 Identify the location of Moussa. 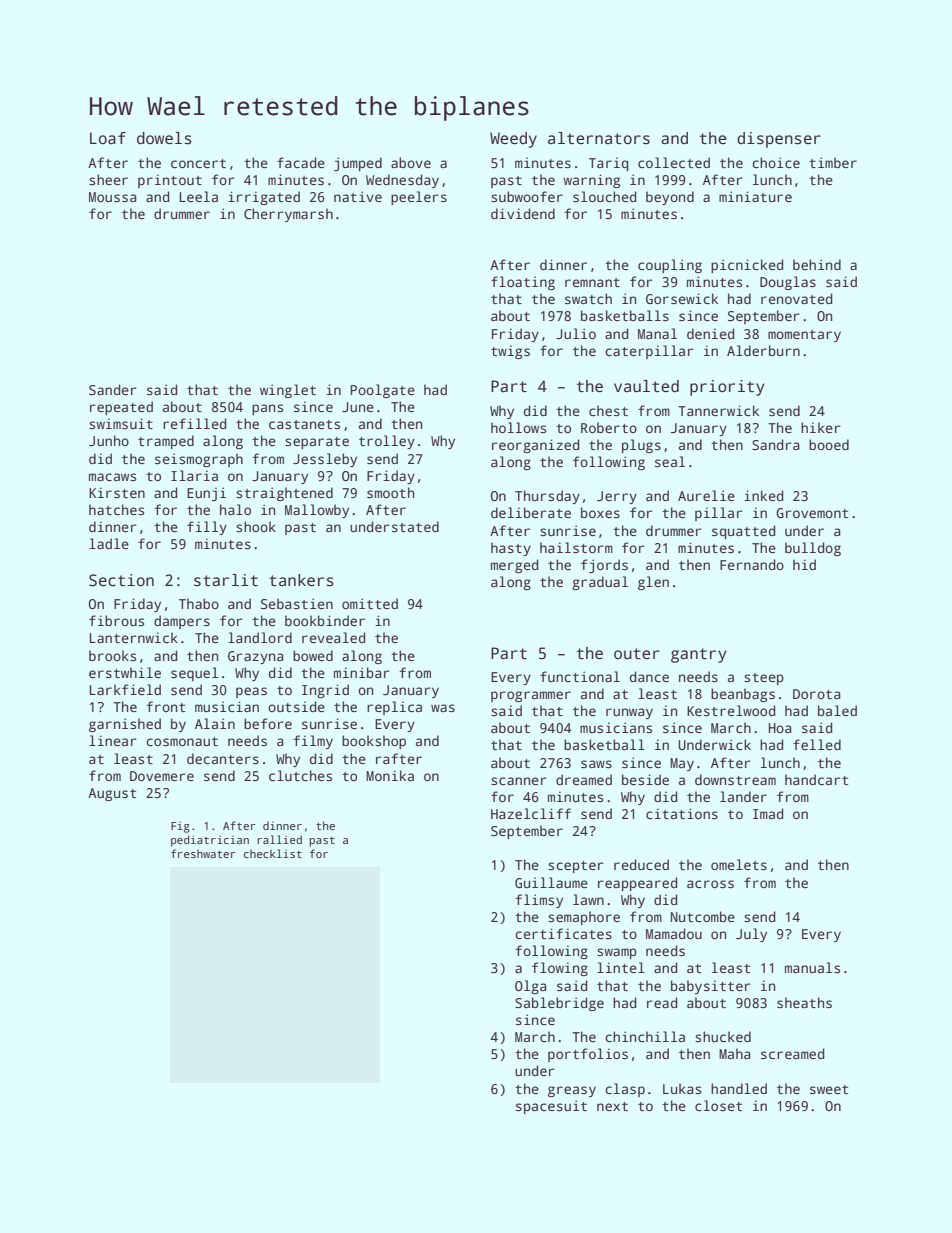
(113, 197).
